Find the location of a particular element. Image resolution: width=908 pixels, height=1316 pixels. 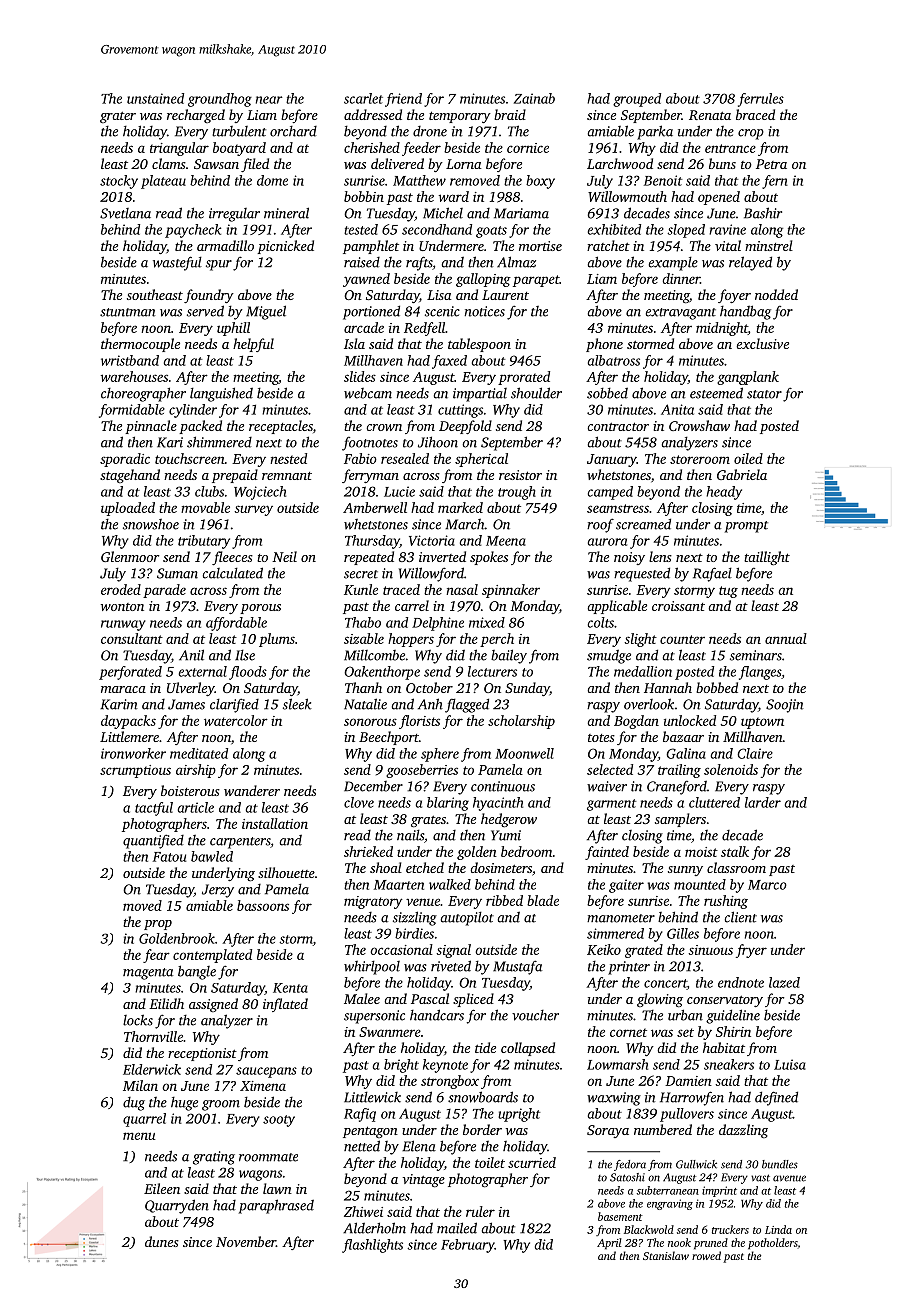

cornice is located at coordinates (528, 148).
